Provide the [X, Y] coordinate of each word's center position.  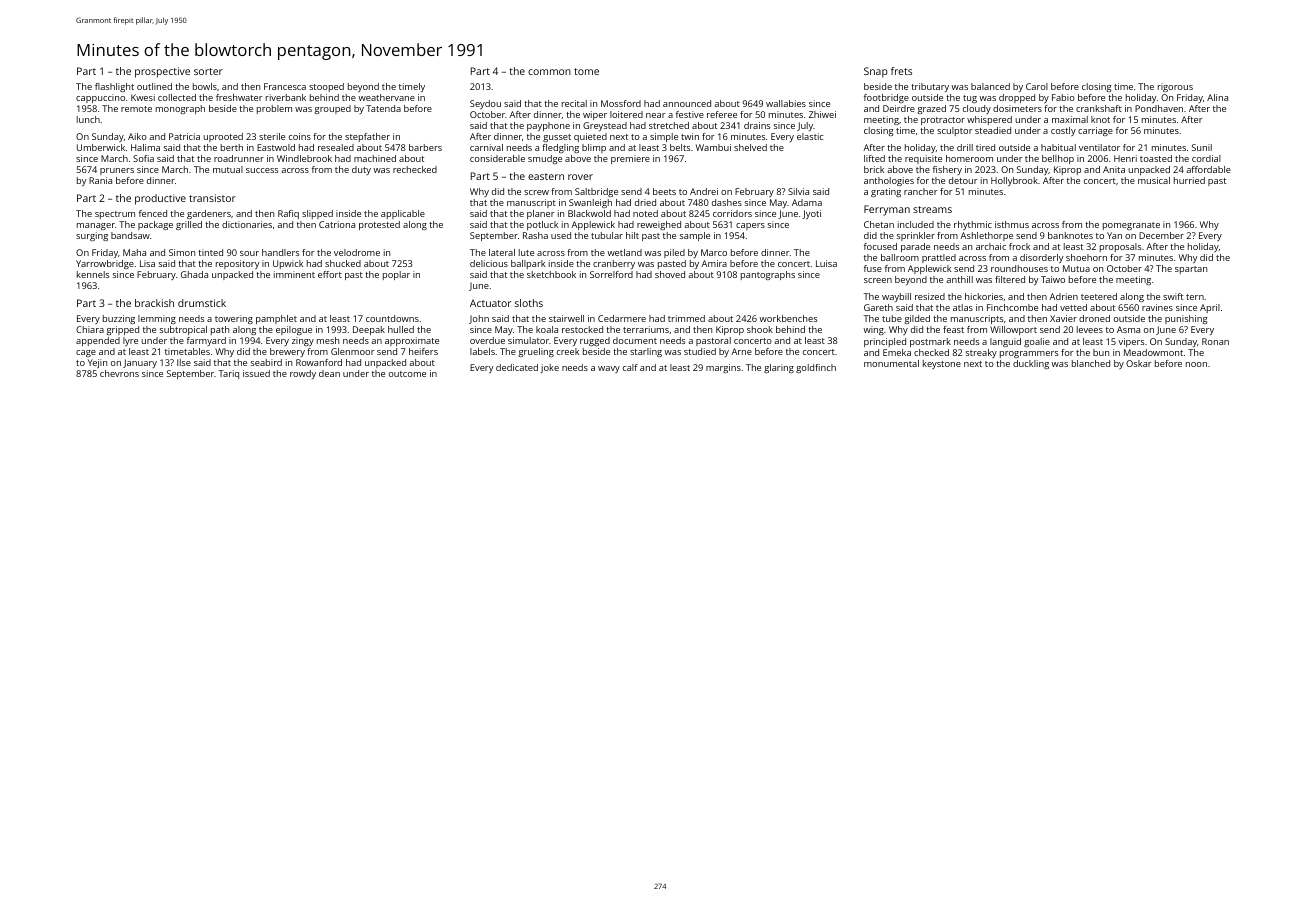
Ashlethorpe [986, 236]
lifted [874, 158]
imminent [294, 274]
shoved [670, 274]
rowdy [303, 374]
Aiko [137, 136]
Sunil [1202, 147]
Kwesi [143, 97]
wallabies [786, 103]
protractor [943, 121]
